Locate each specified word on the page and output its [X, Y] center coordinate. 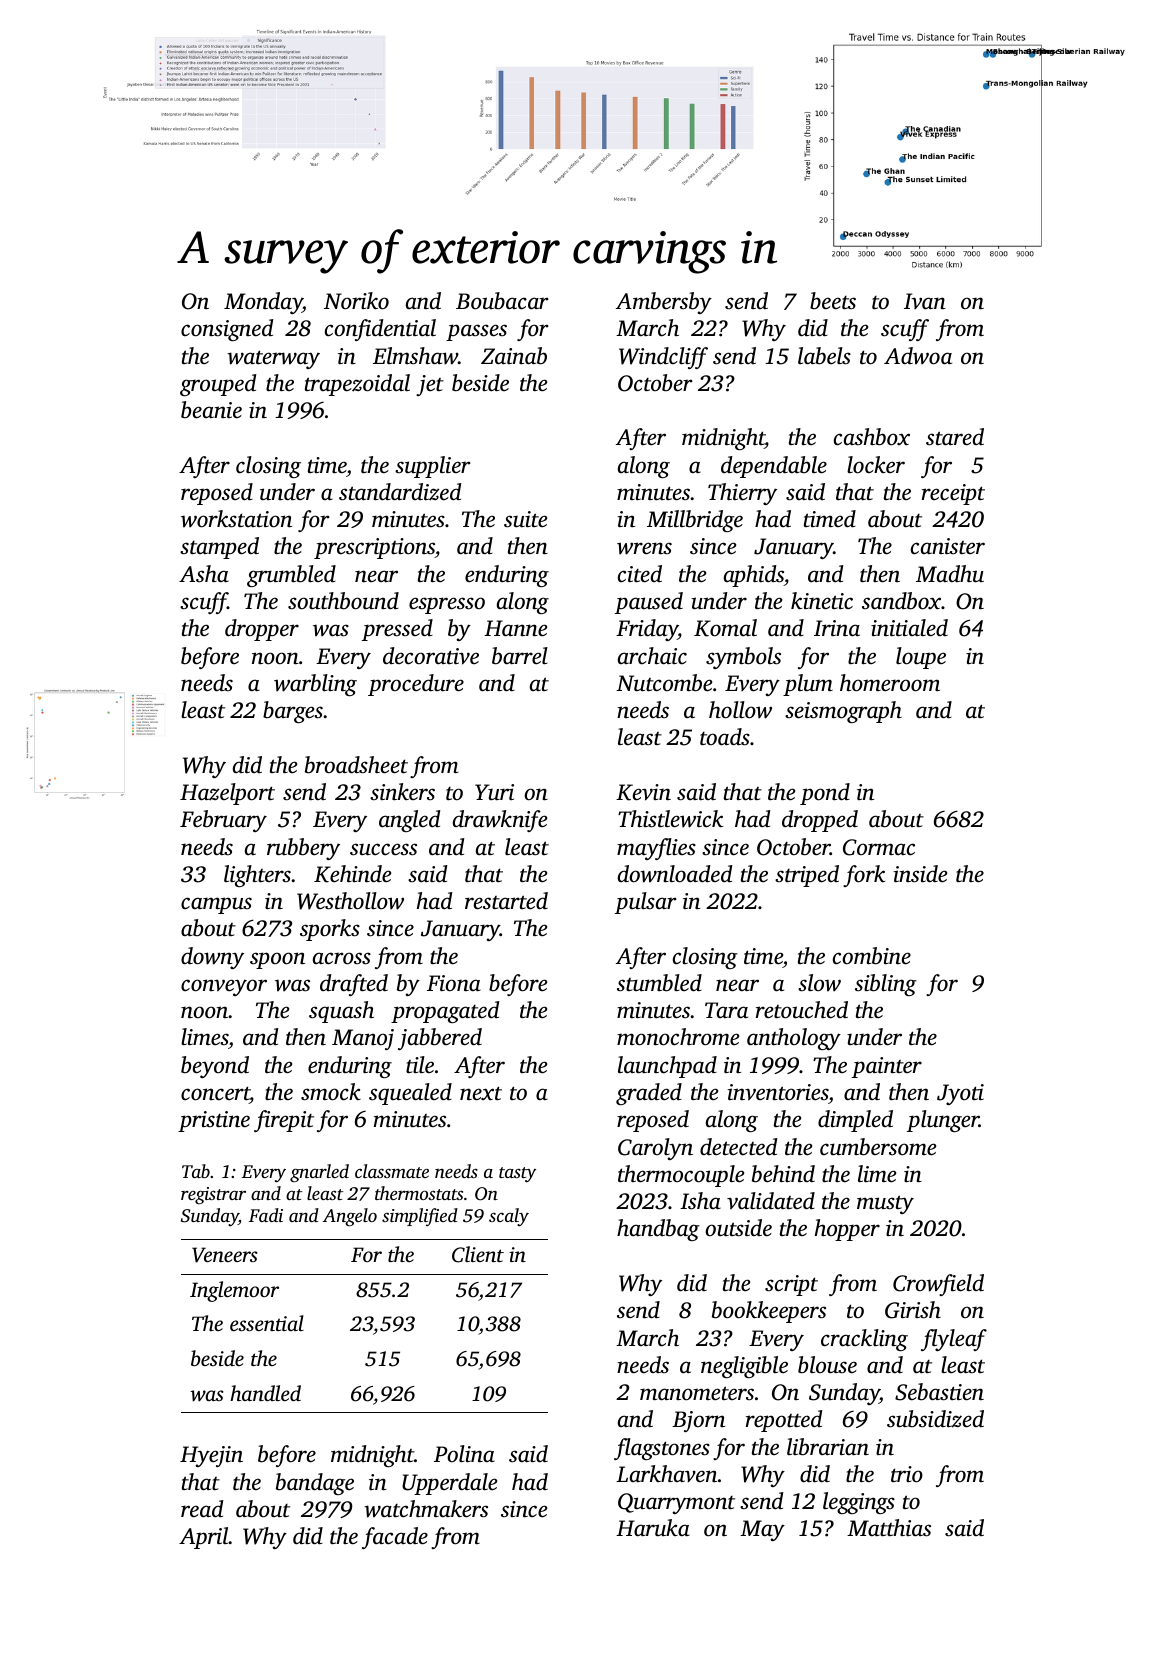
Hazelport [227, 794]
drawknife [500, 821]
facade [395, 1538]
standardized [400, 492]
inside [920, 874]
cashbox [872, 437]
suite [525, 519]
